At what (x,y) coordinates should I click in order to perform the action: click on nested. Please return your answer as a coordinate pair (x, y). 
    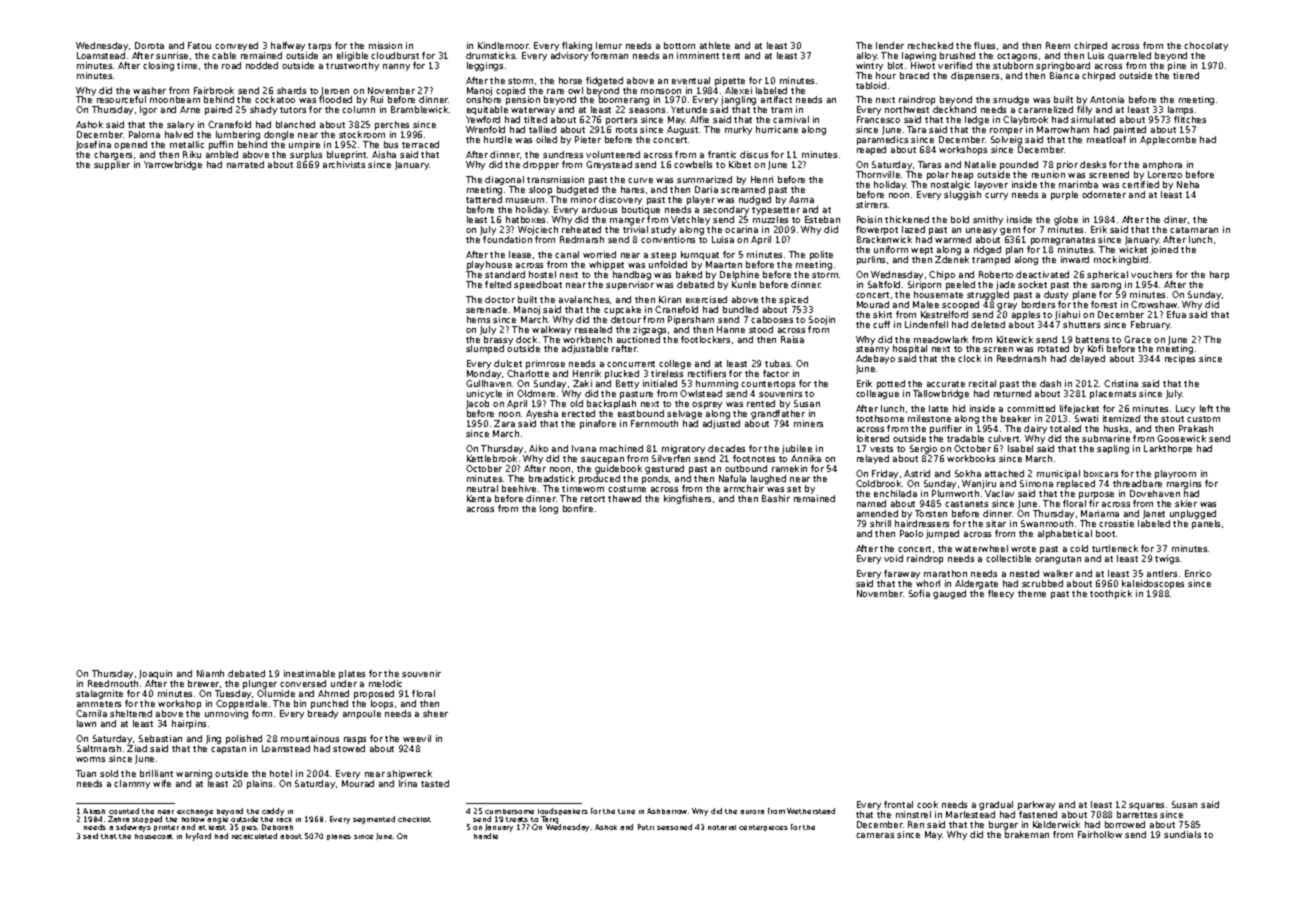
    Looking at the image, I should click on (1024, 573).
